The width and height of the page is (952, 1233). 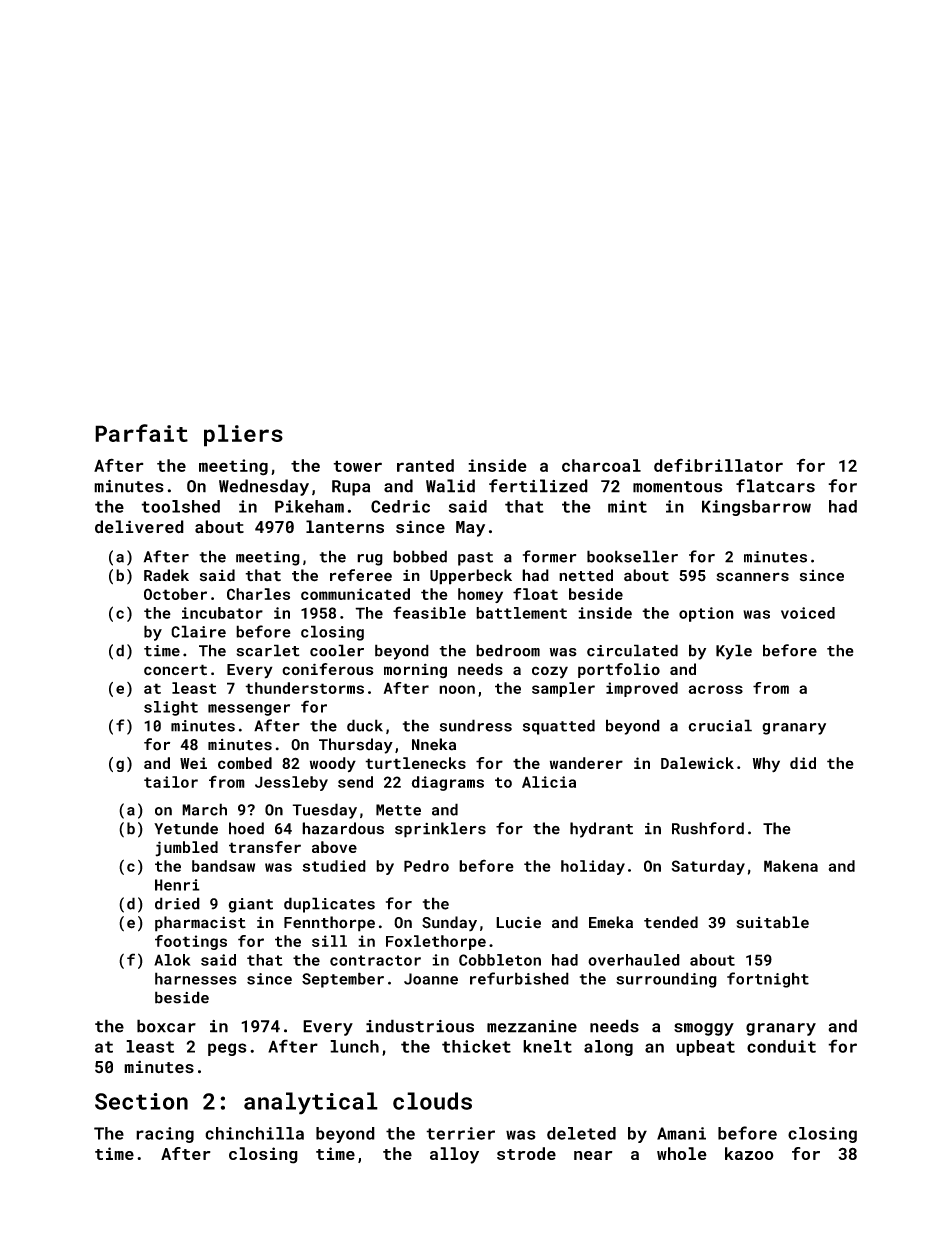 What do you see at coordinates (768, 980) in the page?
I see `fortnight` at bounding box center [768, 980].
